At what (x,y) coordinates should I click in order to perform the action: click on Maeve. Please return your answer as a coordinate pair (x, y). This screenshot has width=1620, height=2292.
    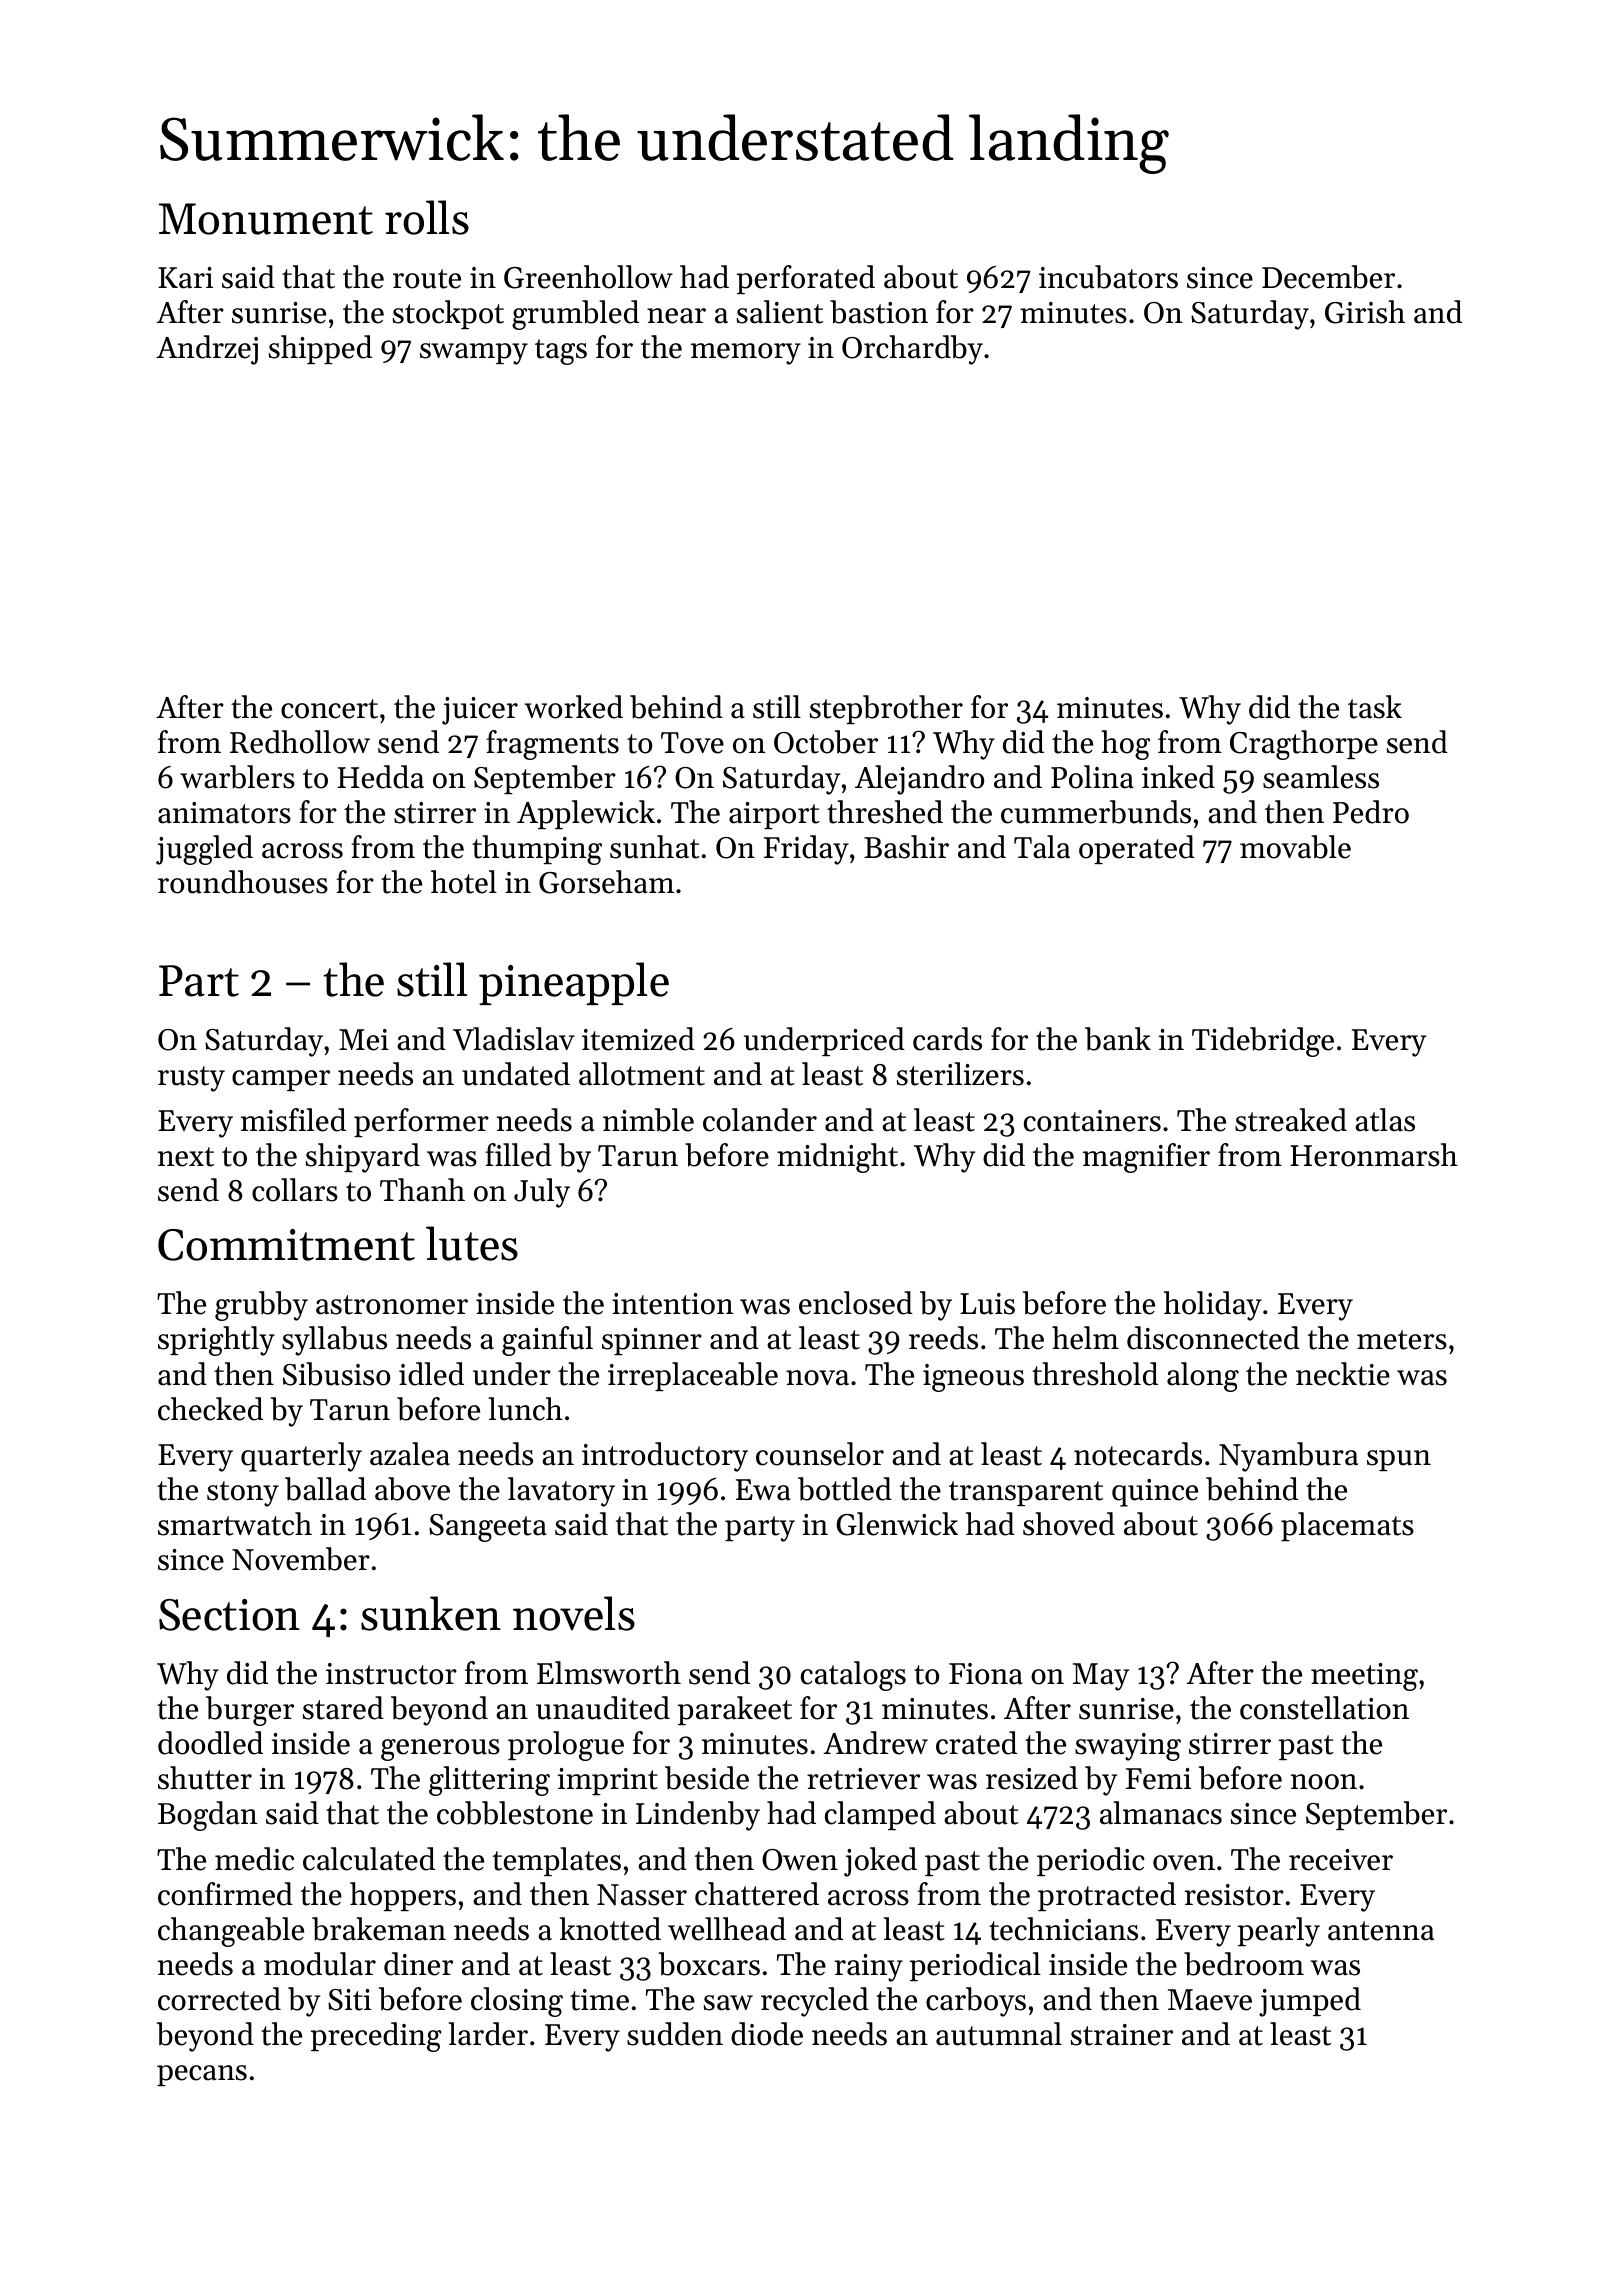
    Looking at the image, I should click on (1210, 2000).
